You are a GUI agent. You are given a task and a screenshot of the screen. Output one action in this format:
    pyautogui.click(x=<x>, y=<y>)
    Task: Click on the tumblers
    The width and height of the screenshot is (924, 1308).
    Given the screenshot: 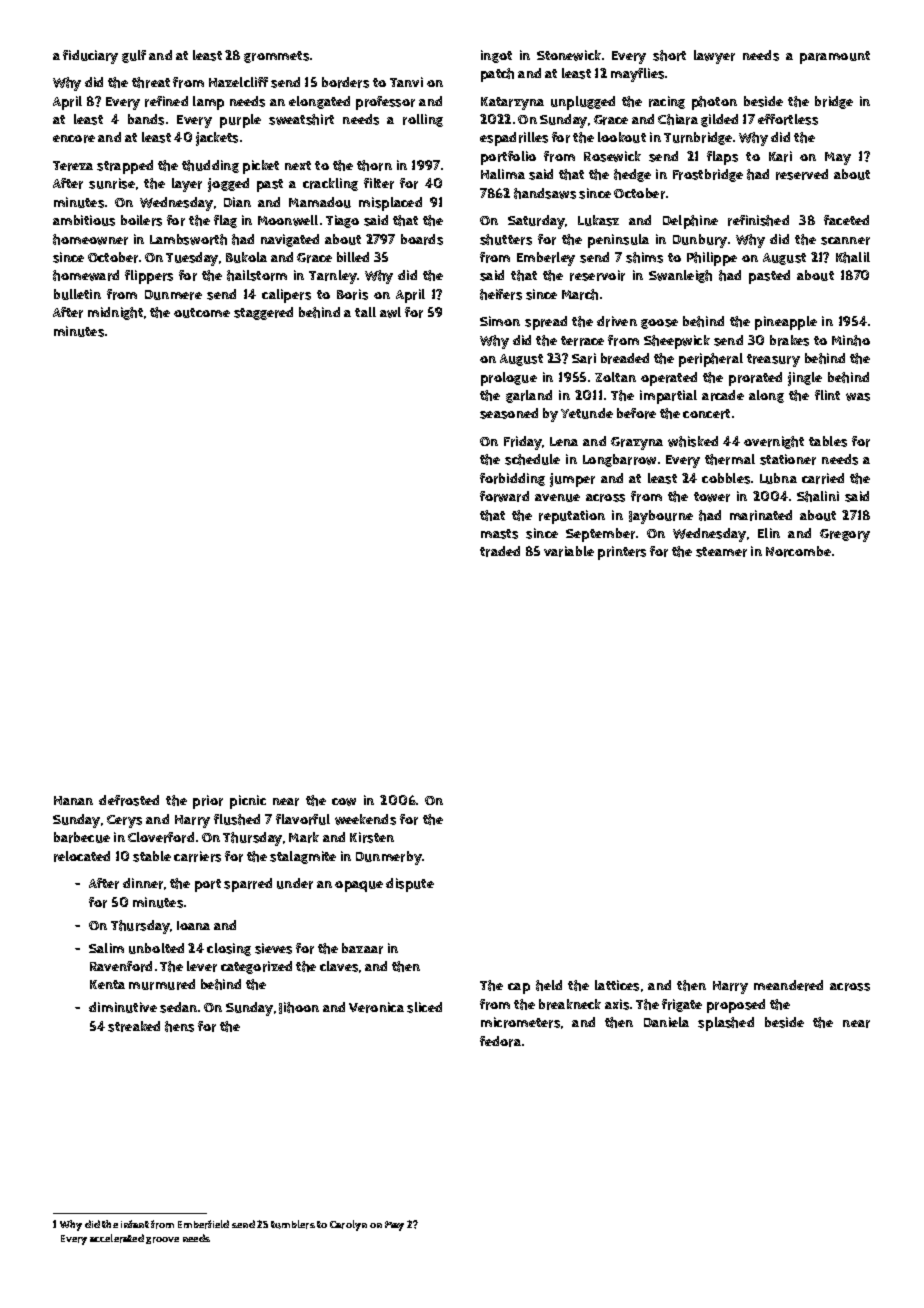 What is the action you would take?
    pyautogui.click(x=293, y=1224)
